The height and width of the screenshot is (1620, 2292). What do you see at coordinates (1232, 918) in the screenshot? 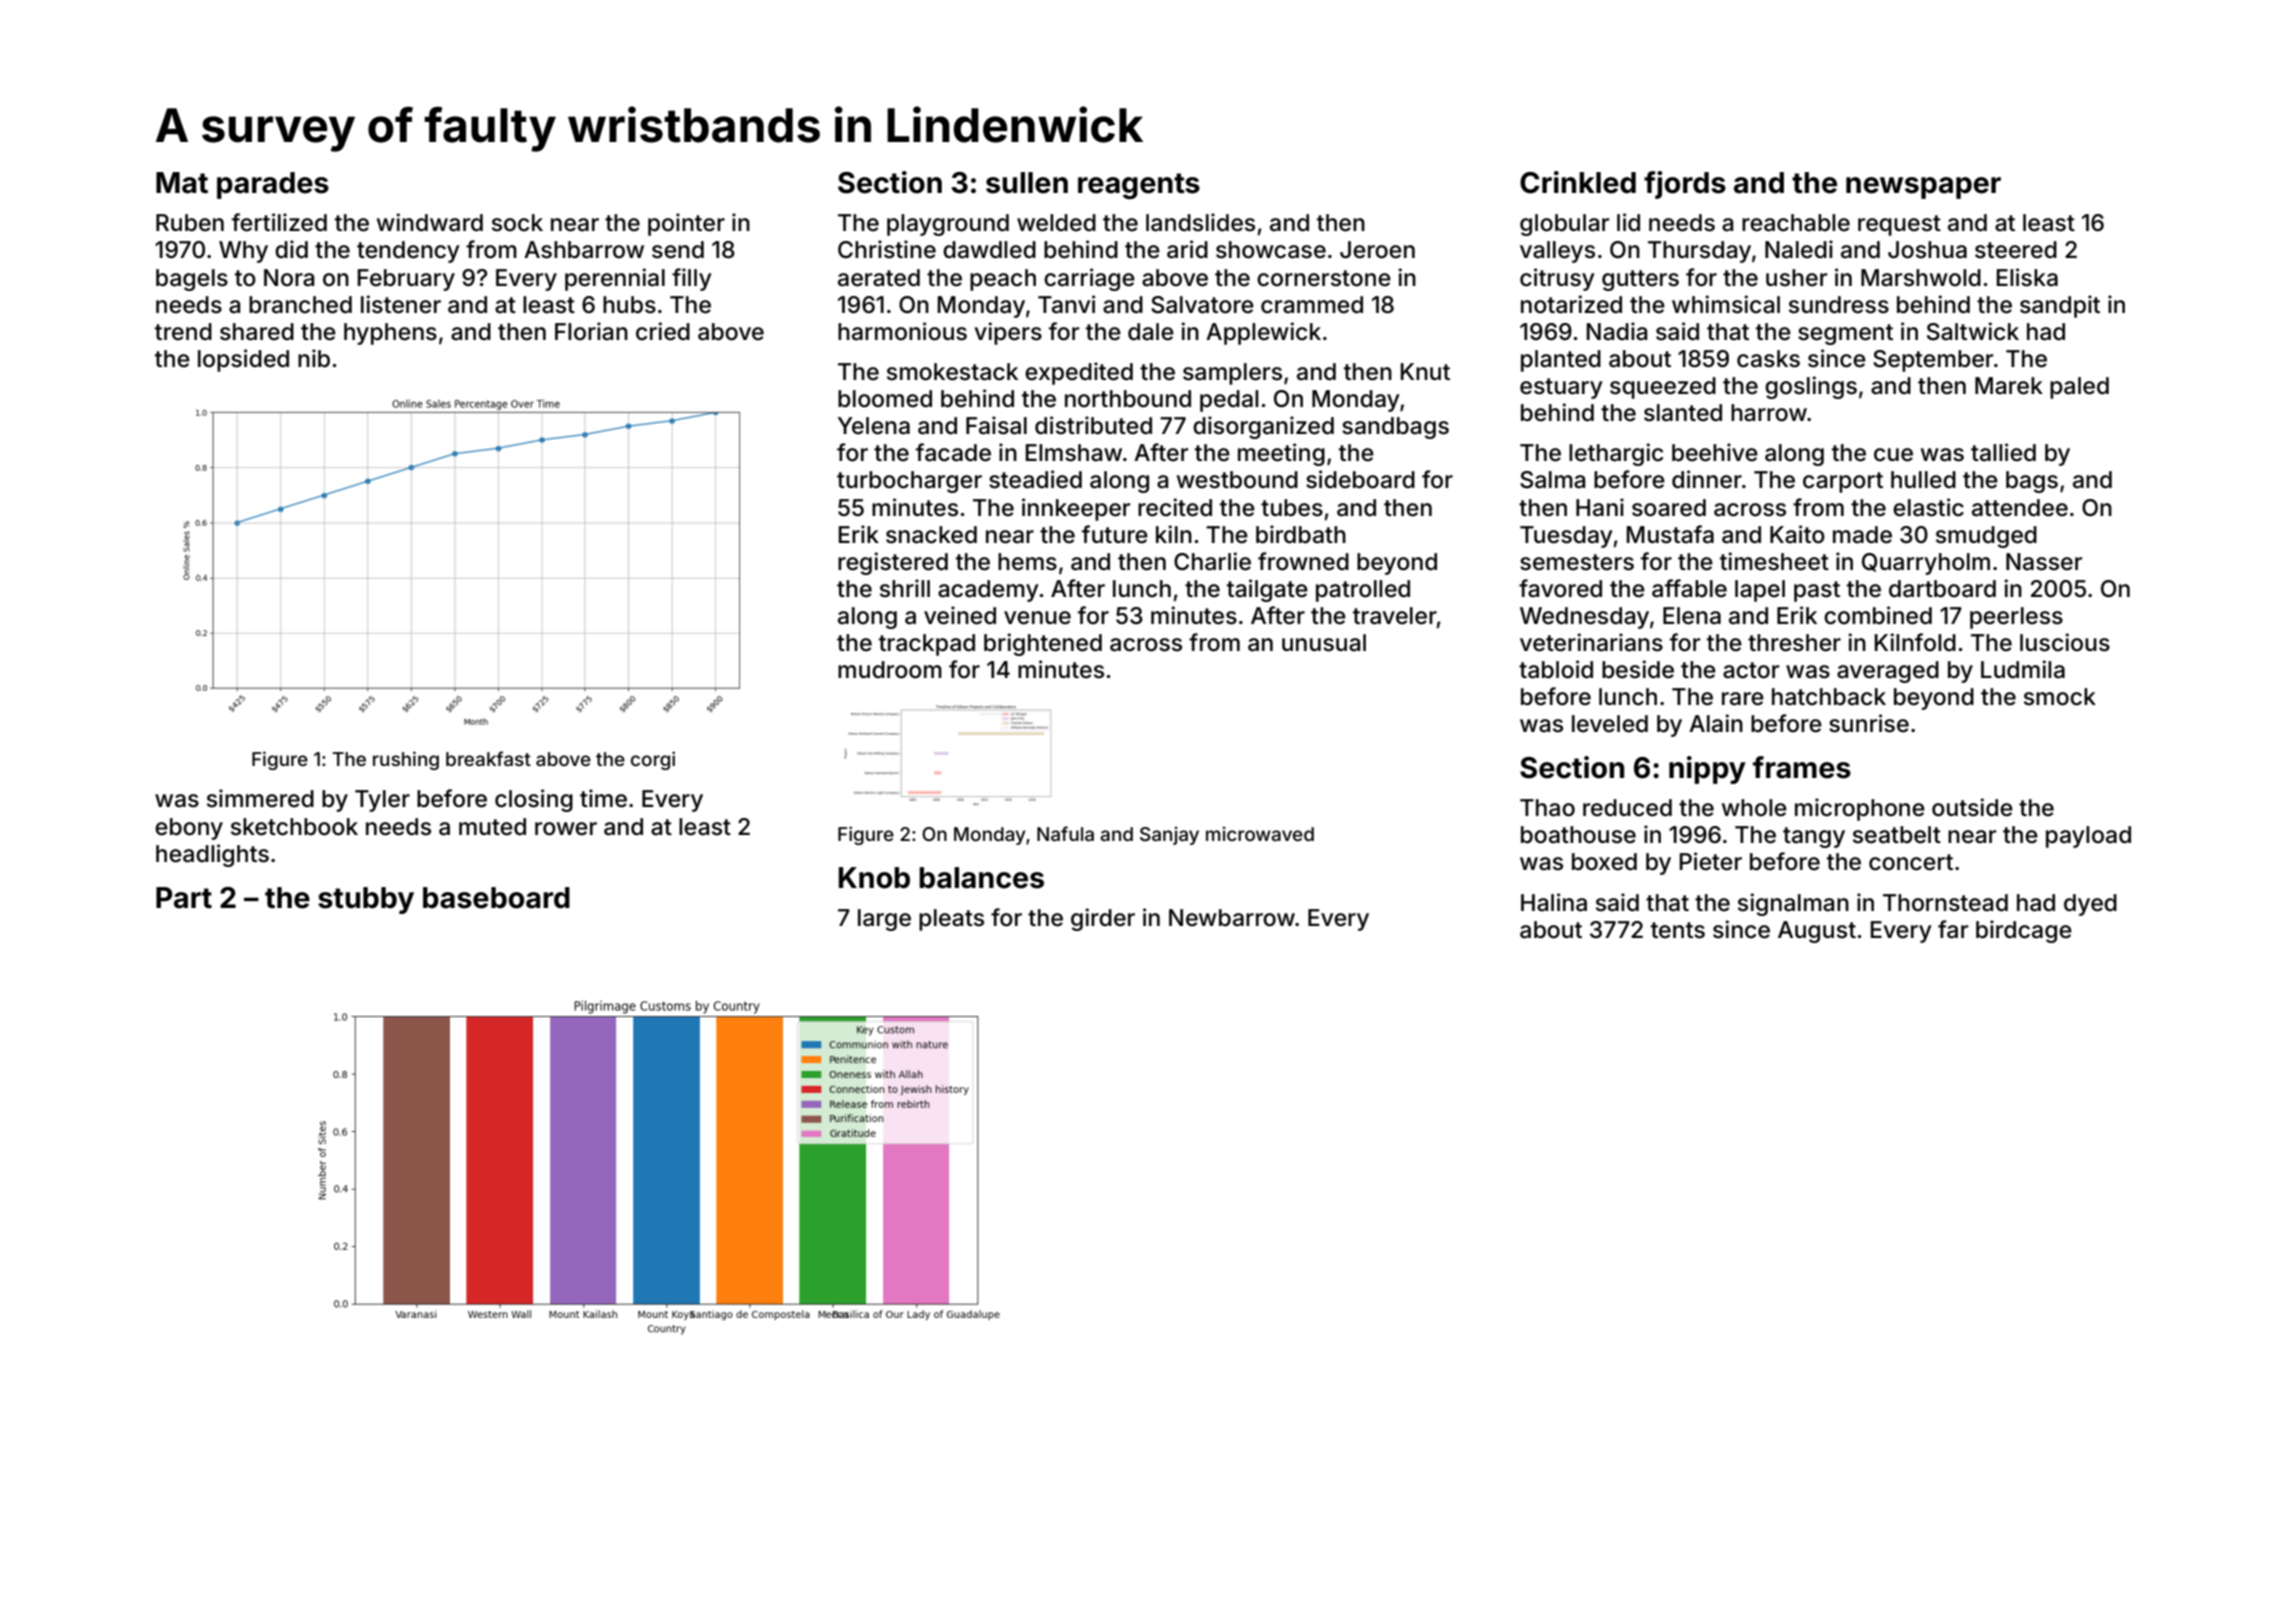
I see `Newbarrow` at bounding box center [1232, 918].
